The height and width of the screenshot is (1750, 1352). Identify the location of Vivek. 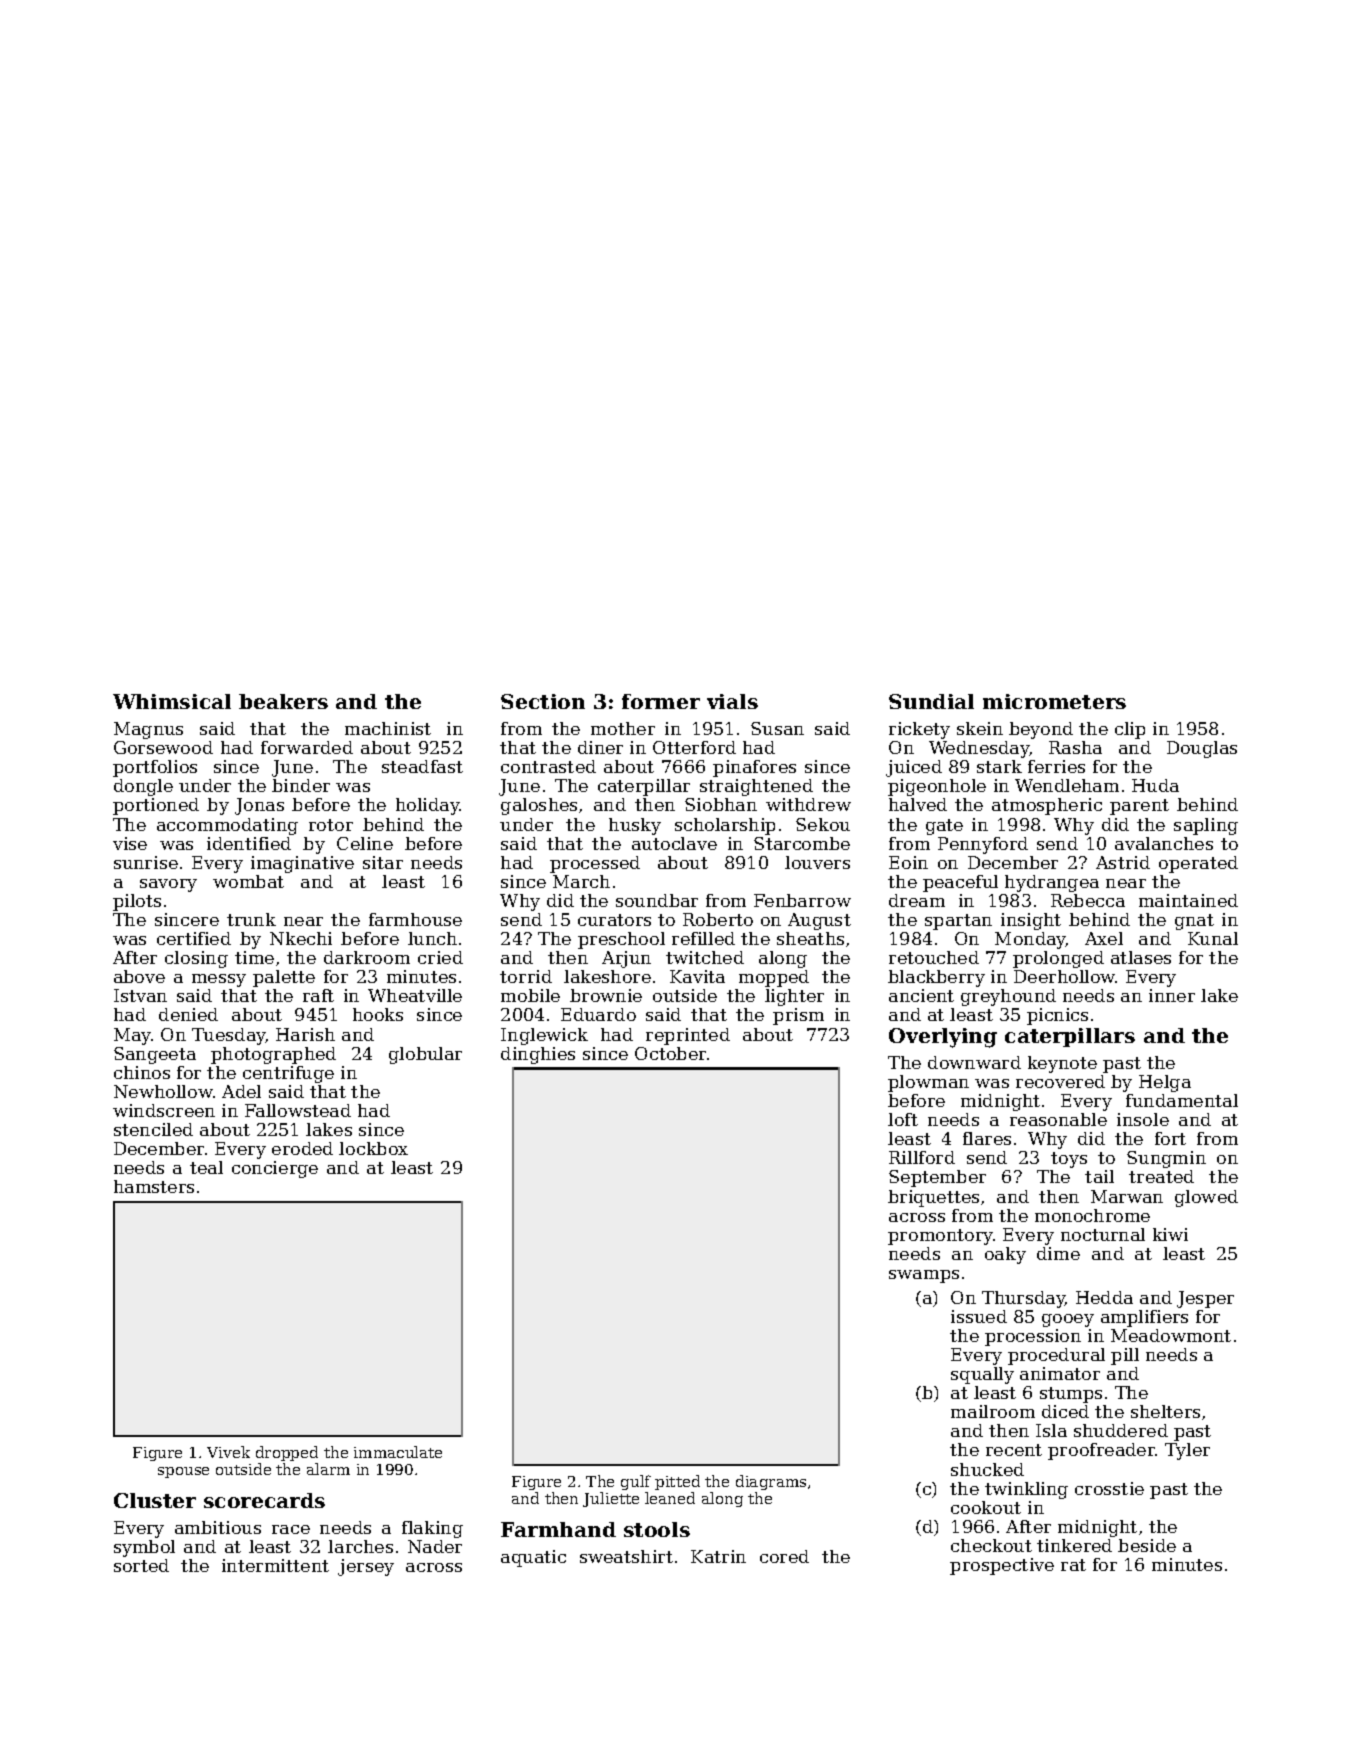
(228, 1452).
